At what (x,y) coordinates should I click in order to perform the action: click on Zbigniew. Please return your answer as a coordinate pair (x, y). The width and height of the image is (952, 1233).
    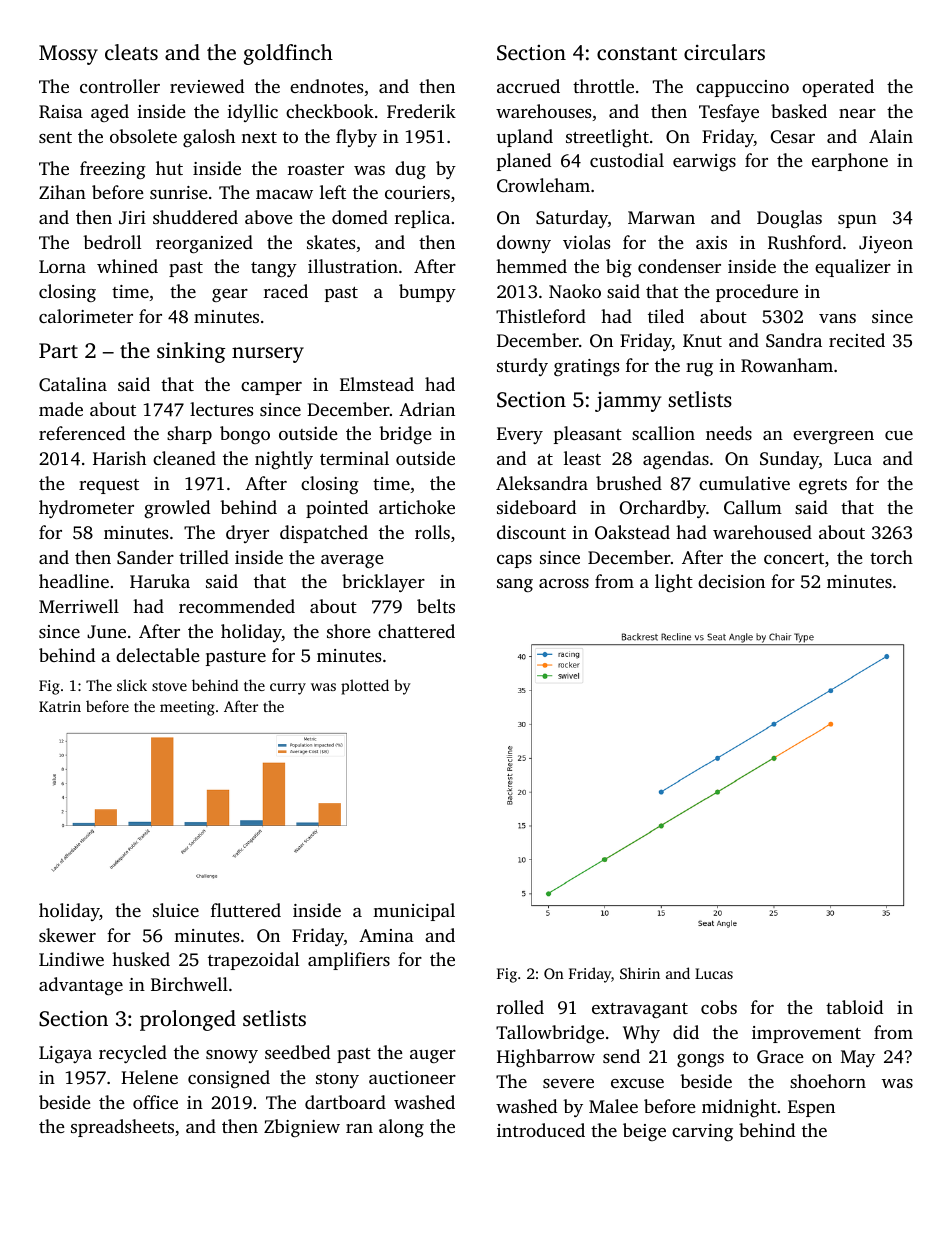
    Looking at the image, I should click on (302, 1128).
